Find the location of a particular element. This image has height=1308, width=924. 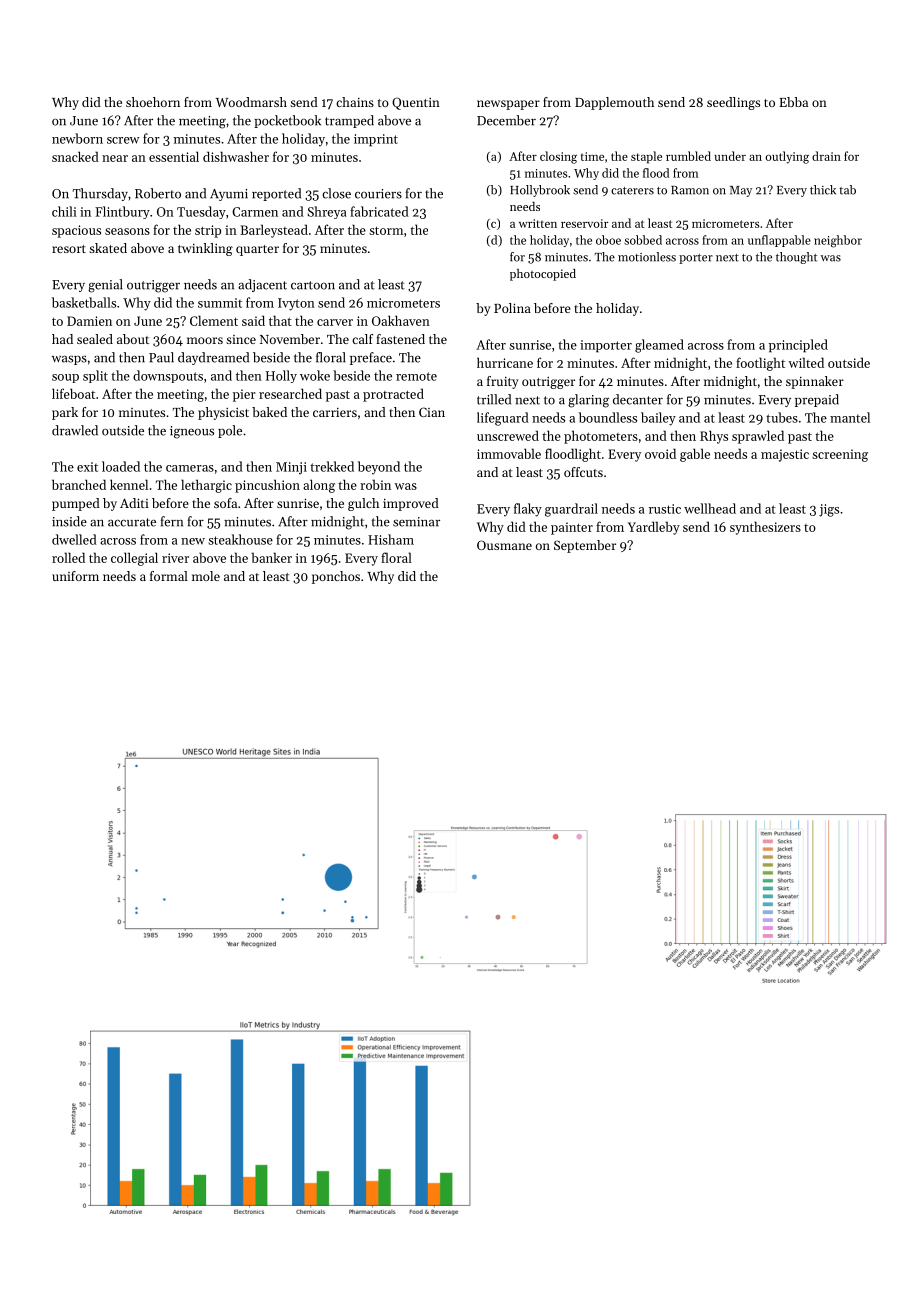

Quentin is located at coordinates (416, 103).
